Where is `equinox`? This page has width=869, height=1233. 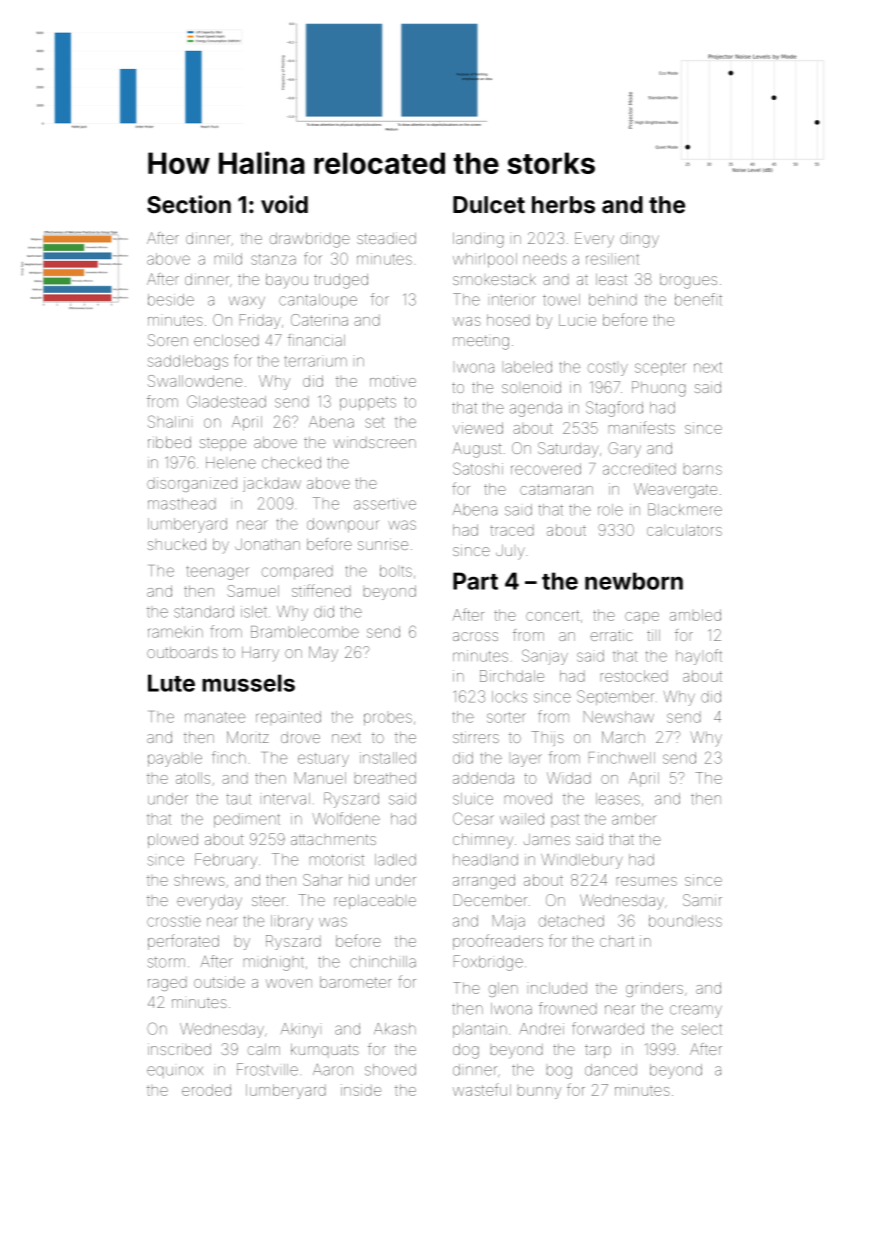
equinox is located at coordinates (175, 1072).
